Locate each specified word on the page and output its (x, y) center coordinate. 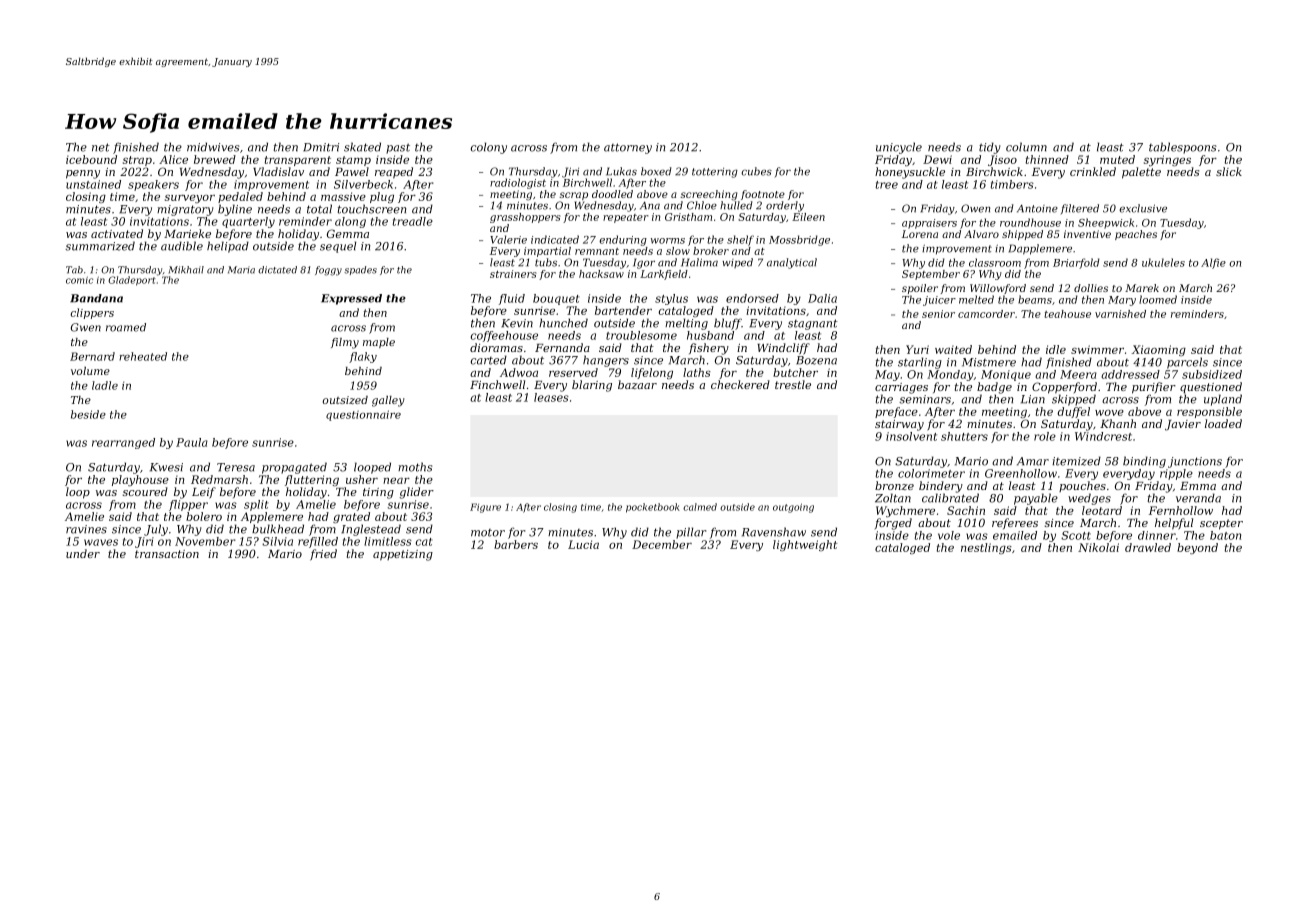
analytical (792, 263)
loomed (1158, 299)
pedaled (240, 197)
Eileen (808, 217)
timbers (1012, 184)
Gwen (86, 327)
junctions (1195, 462)
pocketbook (653, 508)
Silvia (277, 541)
